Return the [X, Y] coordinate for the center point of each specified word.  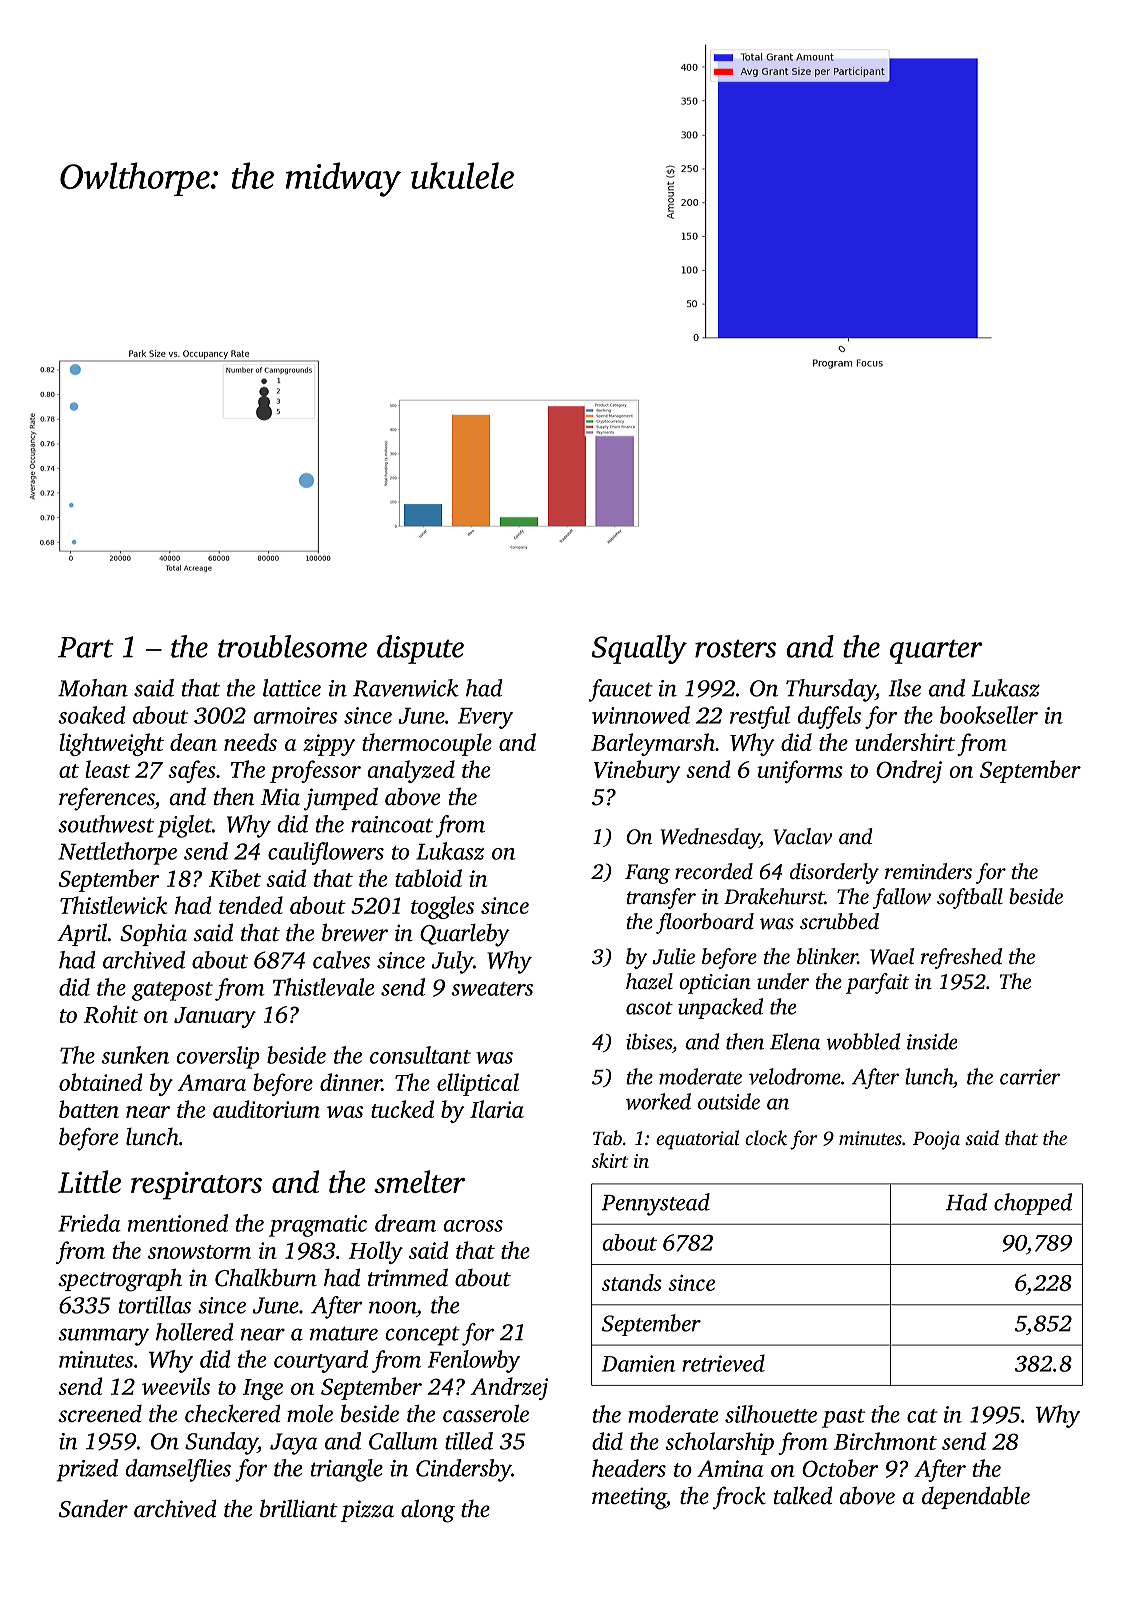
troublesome [292, 646]
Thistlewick [113, 905]
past [843, 1418]
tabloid [428, 878]
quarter [936, 651]
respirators [196, 1185]
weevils [176, 1386]
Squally [639, 649]
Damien [638, 1363]
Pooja [936, 1140]
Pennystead [655, 1204]
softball [970, 898]
